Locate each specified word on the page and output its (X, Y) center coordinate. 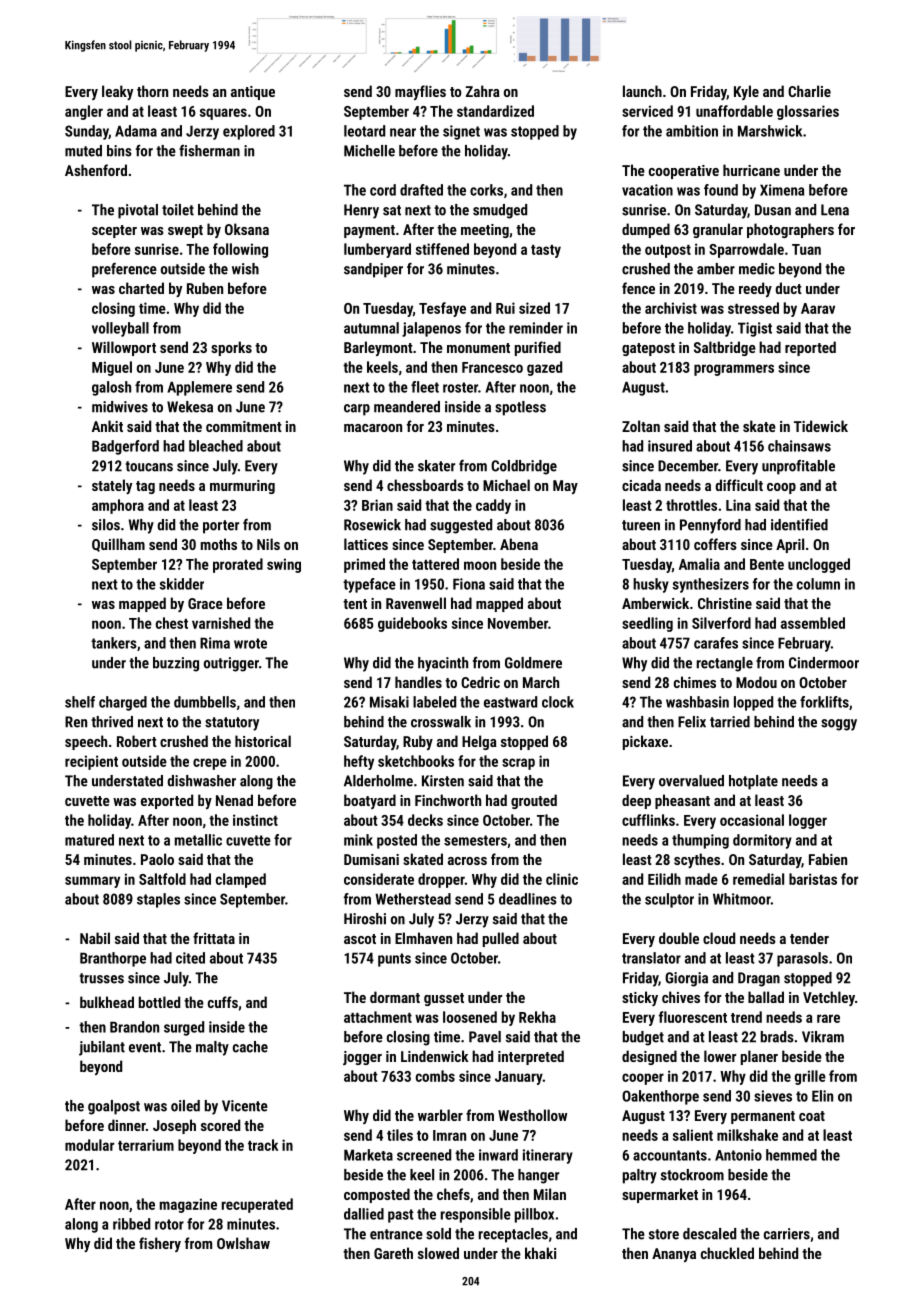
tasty (546, 251)
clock (558, 702)
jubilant (102, 1048)
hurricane (751, 170)
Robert (137, 741)
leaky (117, 92)
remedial (758, 879)
